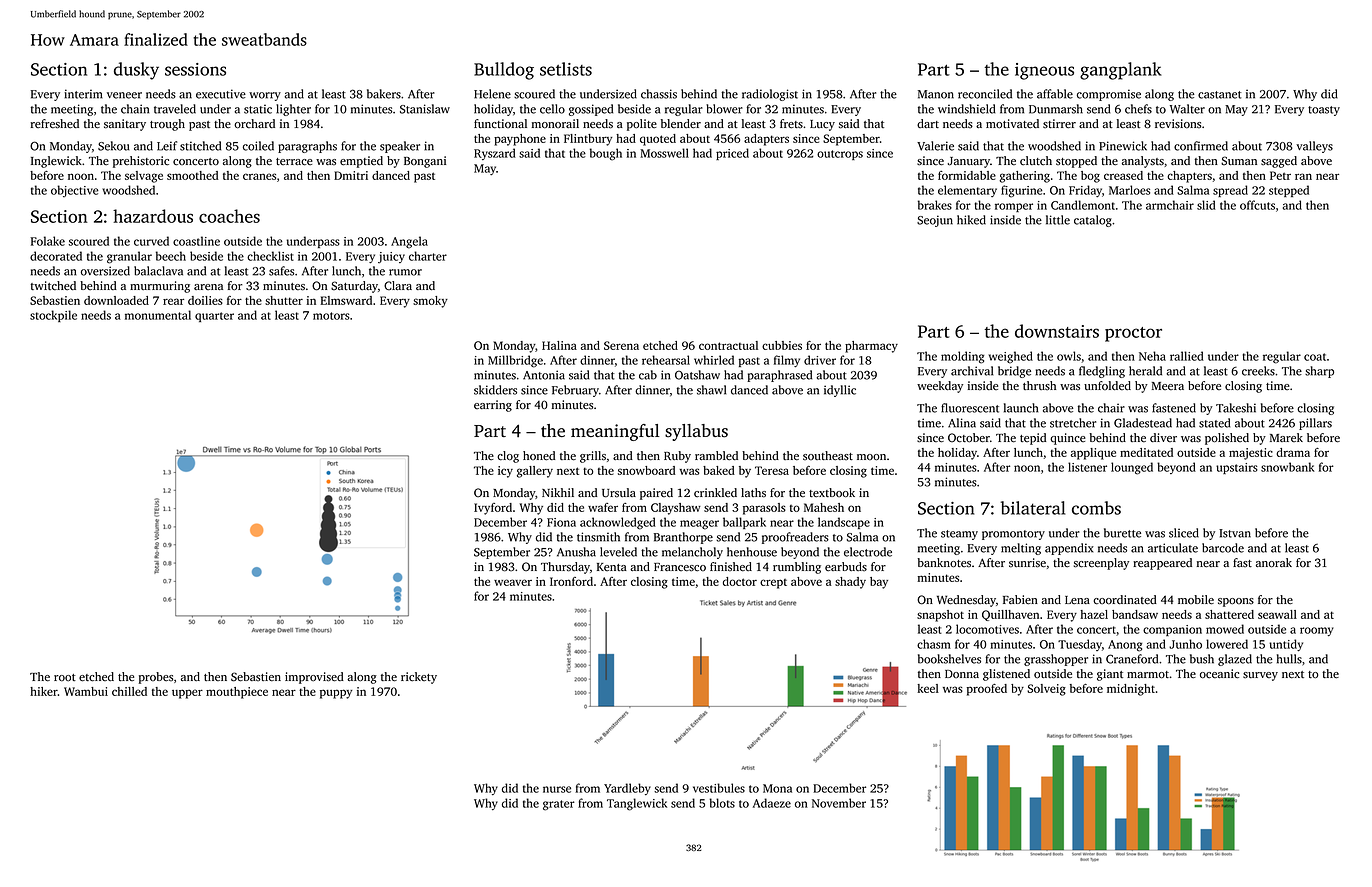 This document has width=1372, height=887. I want to click on weaver, so click(513, 582).
